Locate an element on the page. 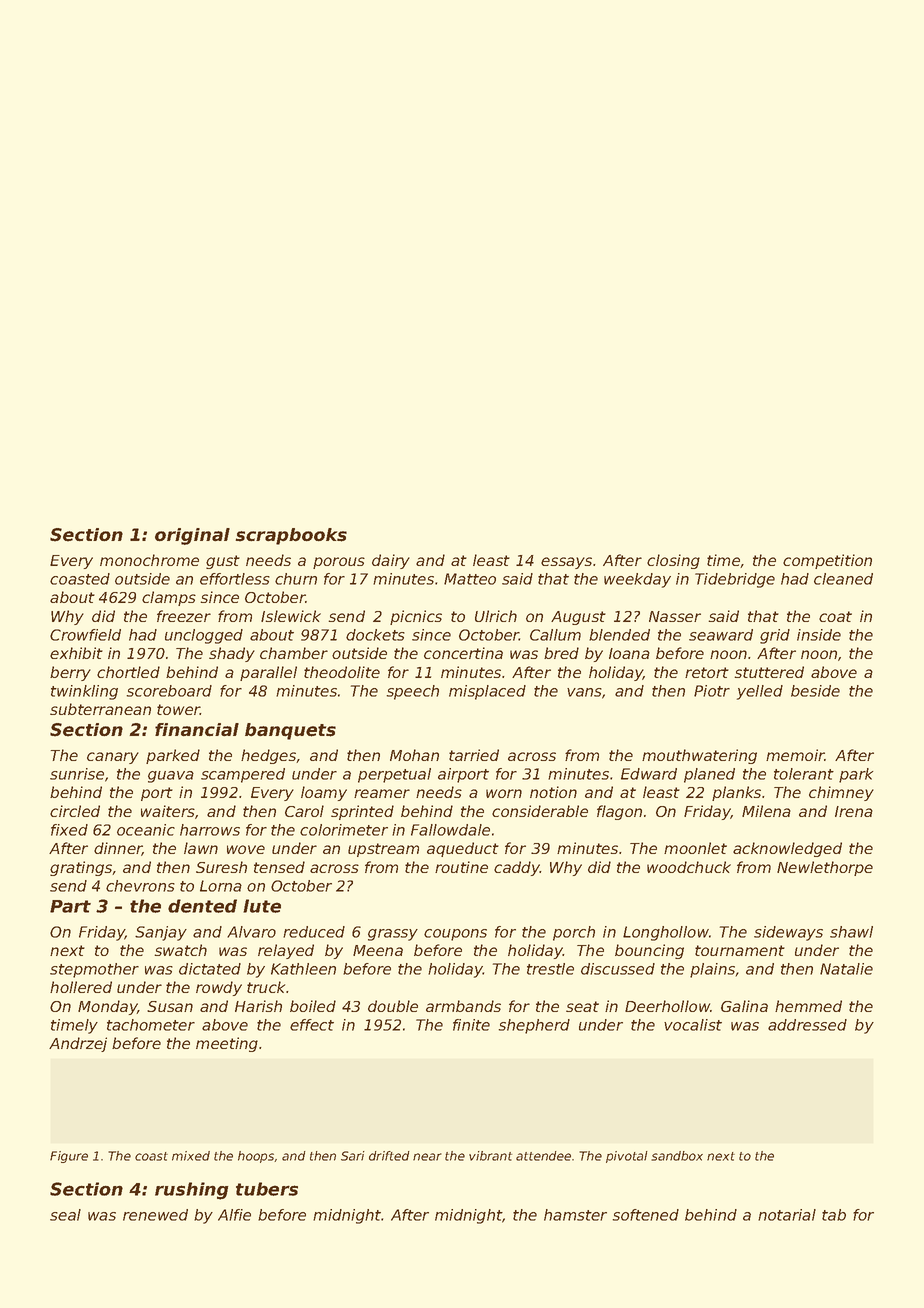 The height and width of the page is (1308, 924). woodchuck is located at coordinates (689, 867).
